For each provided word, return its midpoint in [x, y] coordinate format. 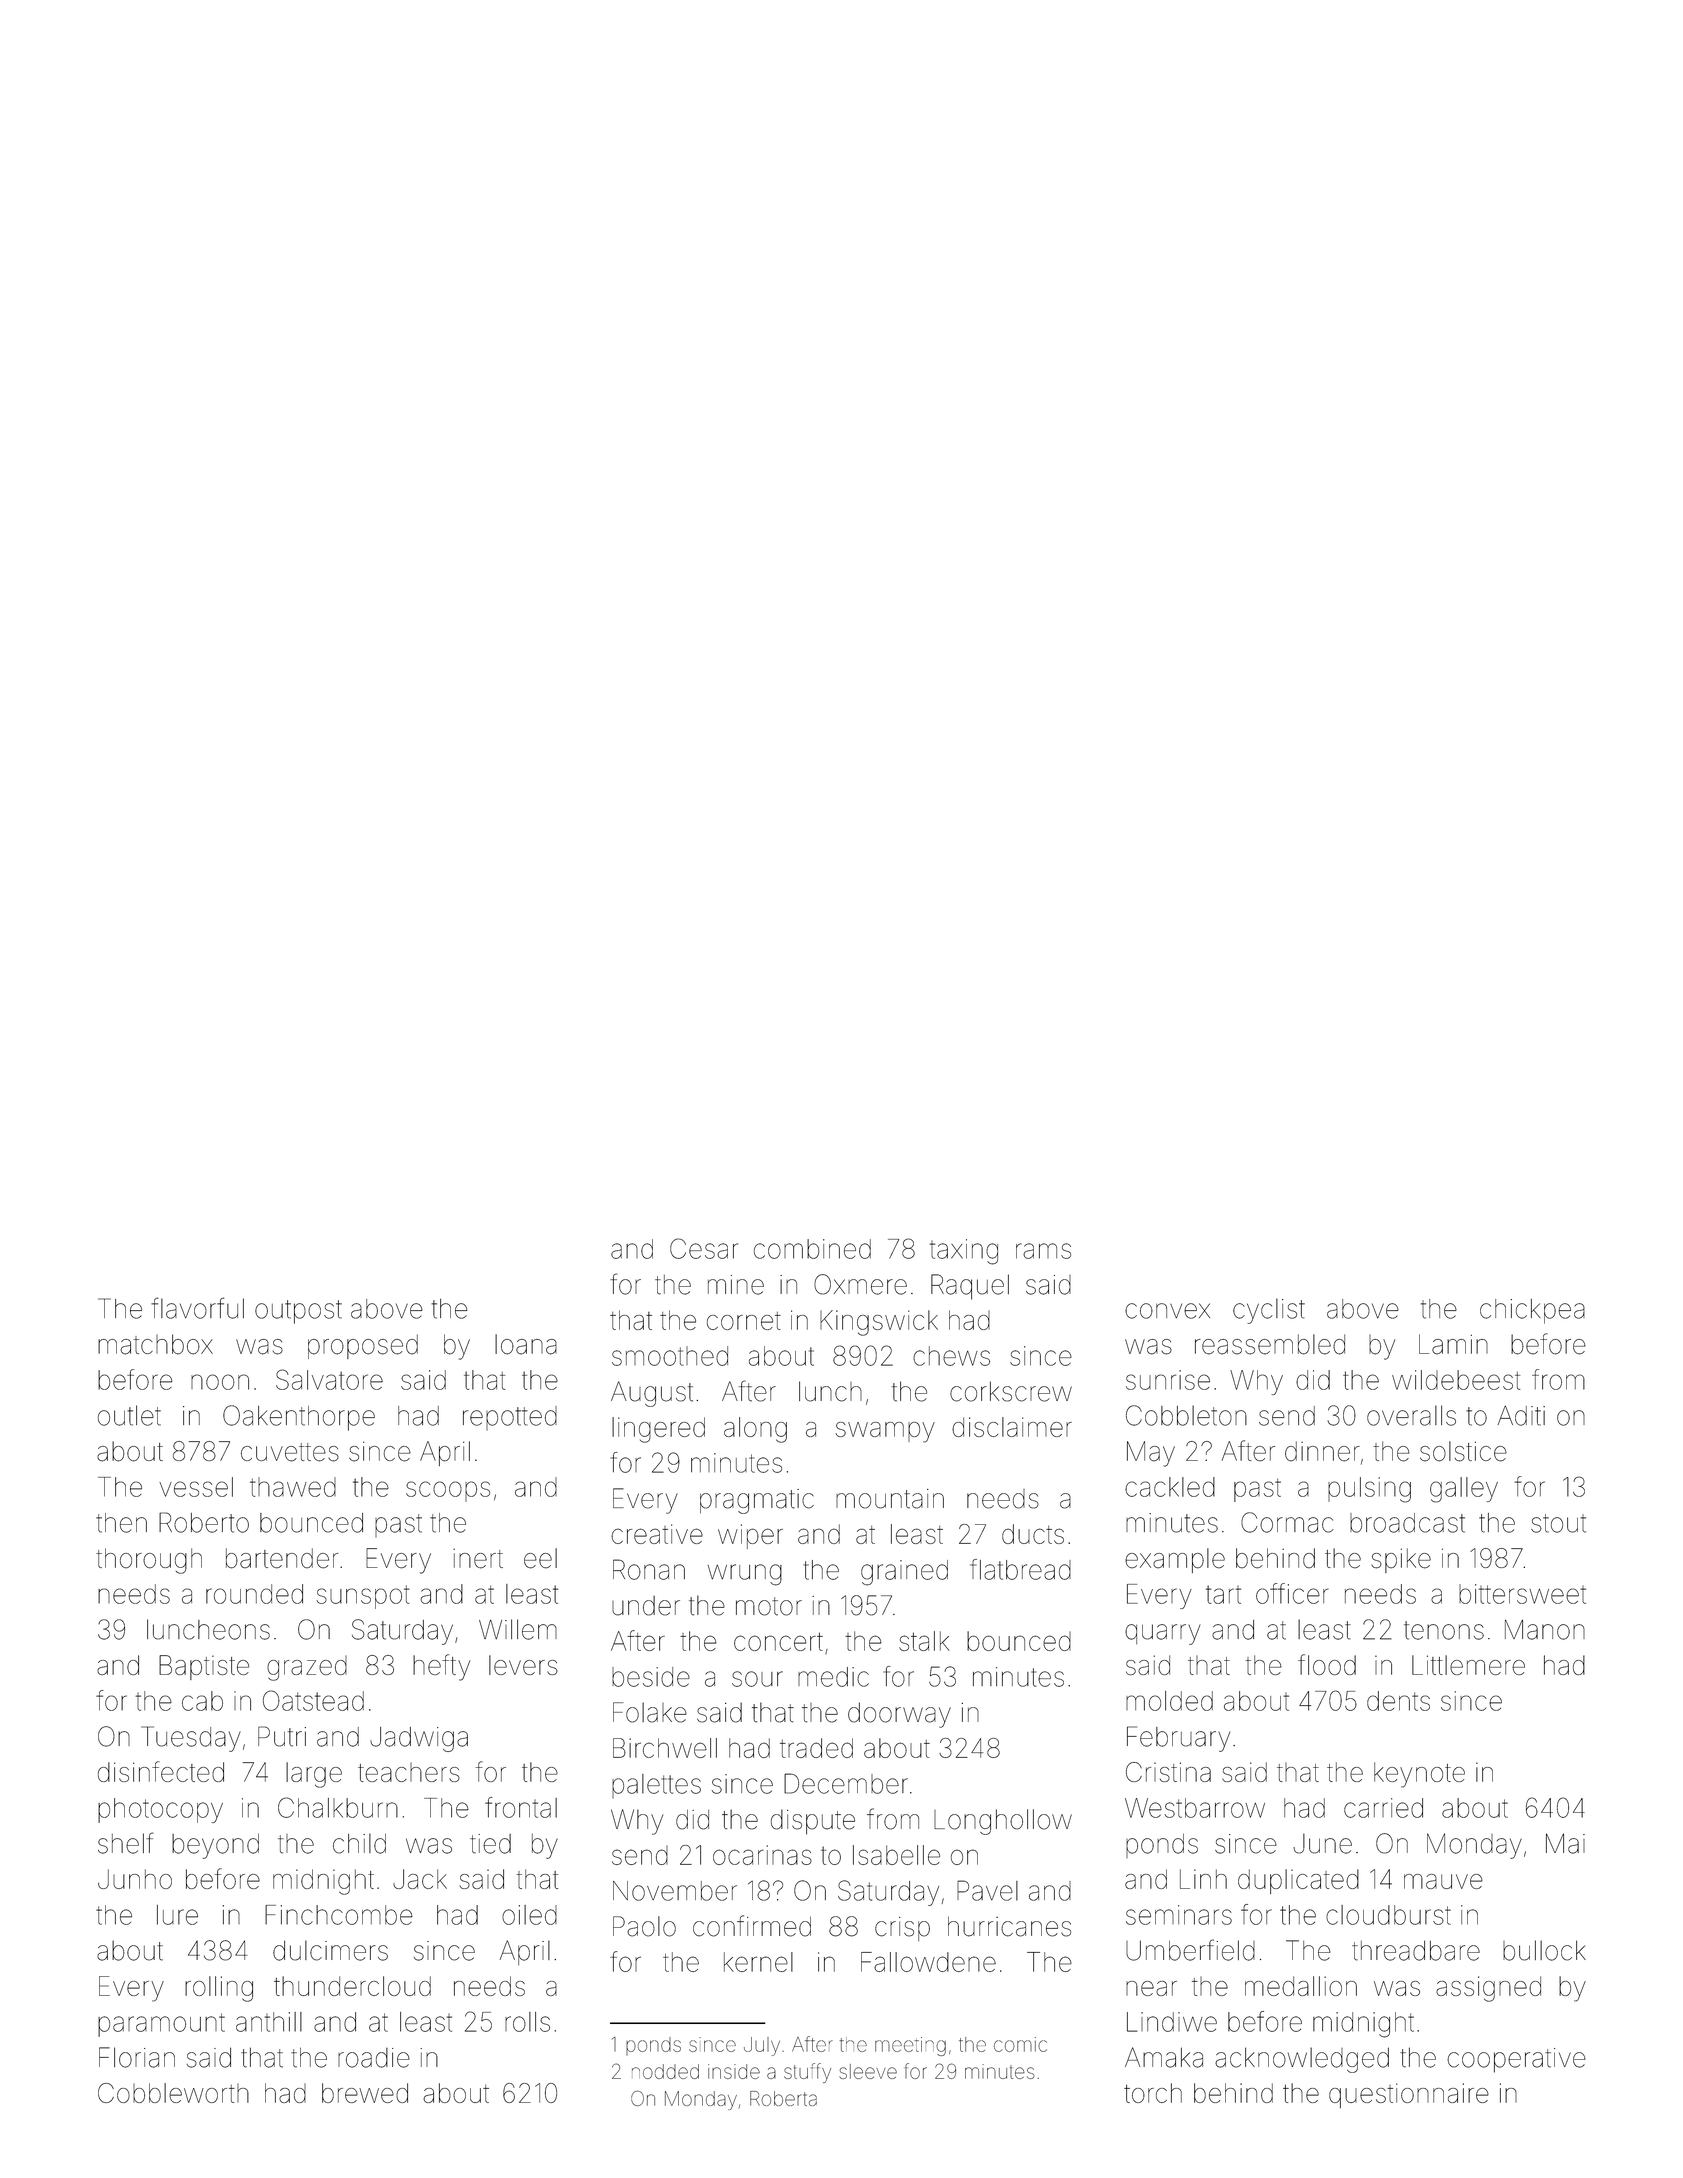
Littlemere [1468, 1665]
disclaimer [1012, 1427]
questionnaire [1409, 2095]
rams [1043, 1251]
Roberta [783, 2098]
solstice [1463, 1451]
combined [812, 1249]
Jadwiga [419, 1739]
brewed [365, 2093]
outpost [298, 1312]
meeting [910, 2046]
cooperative [1516, 2060]
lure [177, 1915]
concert [778, 1641]
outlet [129, 1415]
